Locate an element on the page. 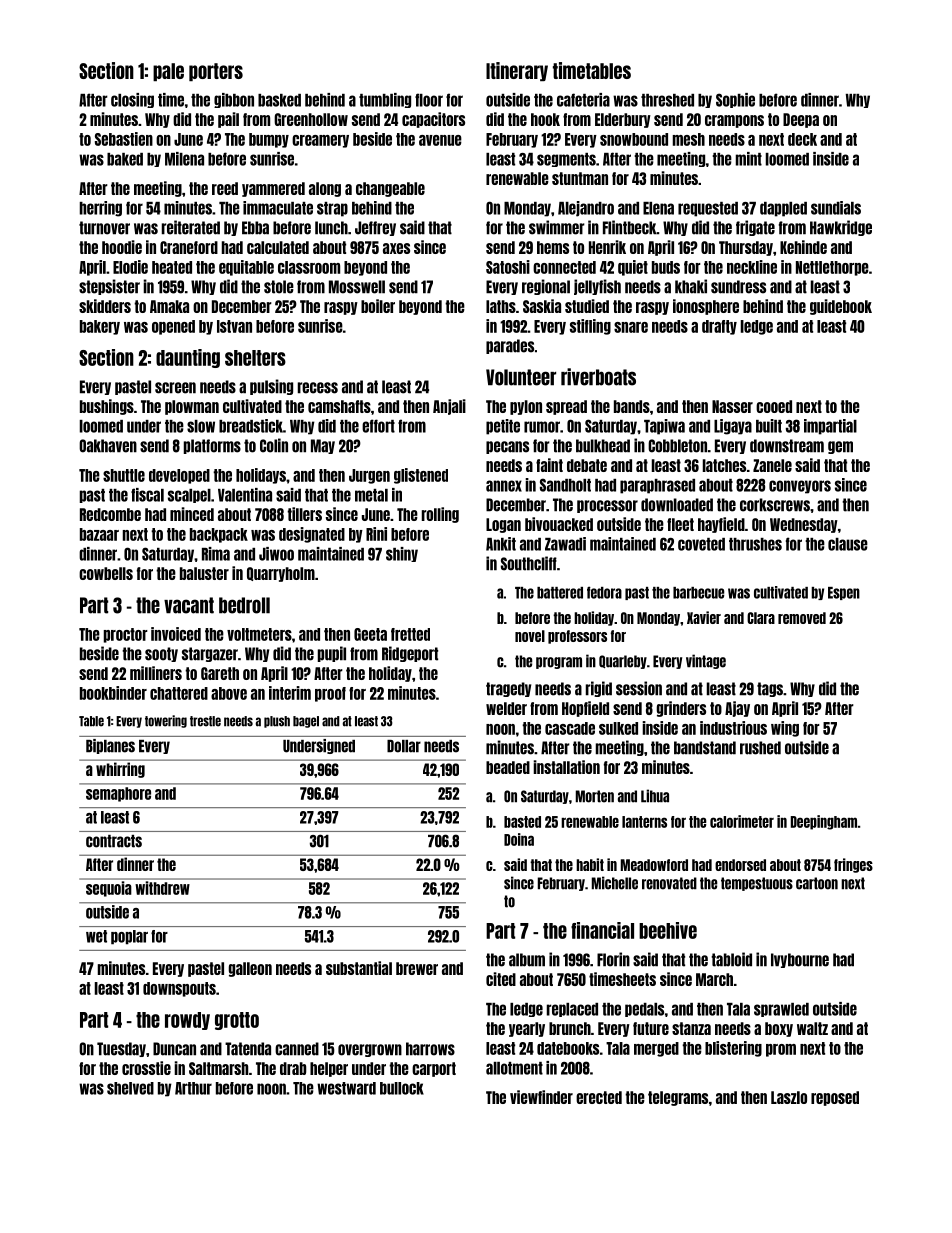 The image size is (952, 1233). vintage is located at coordinates (706, 661).
